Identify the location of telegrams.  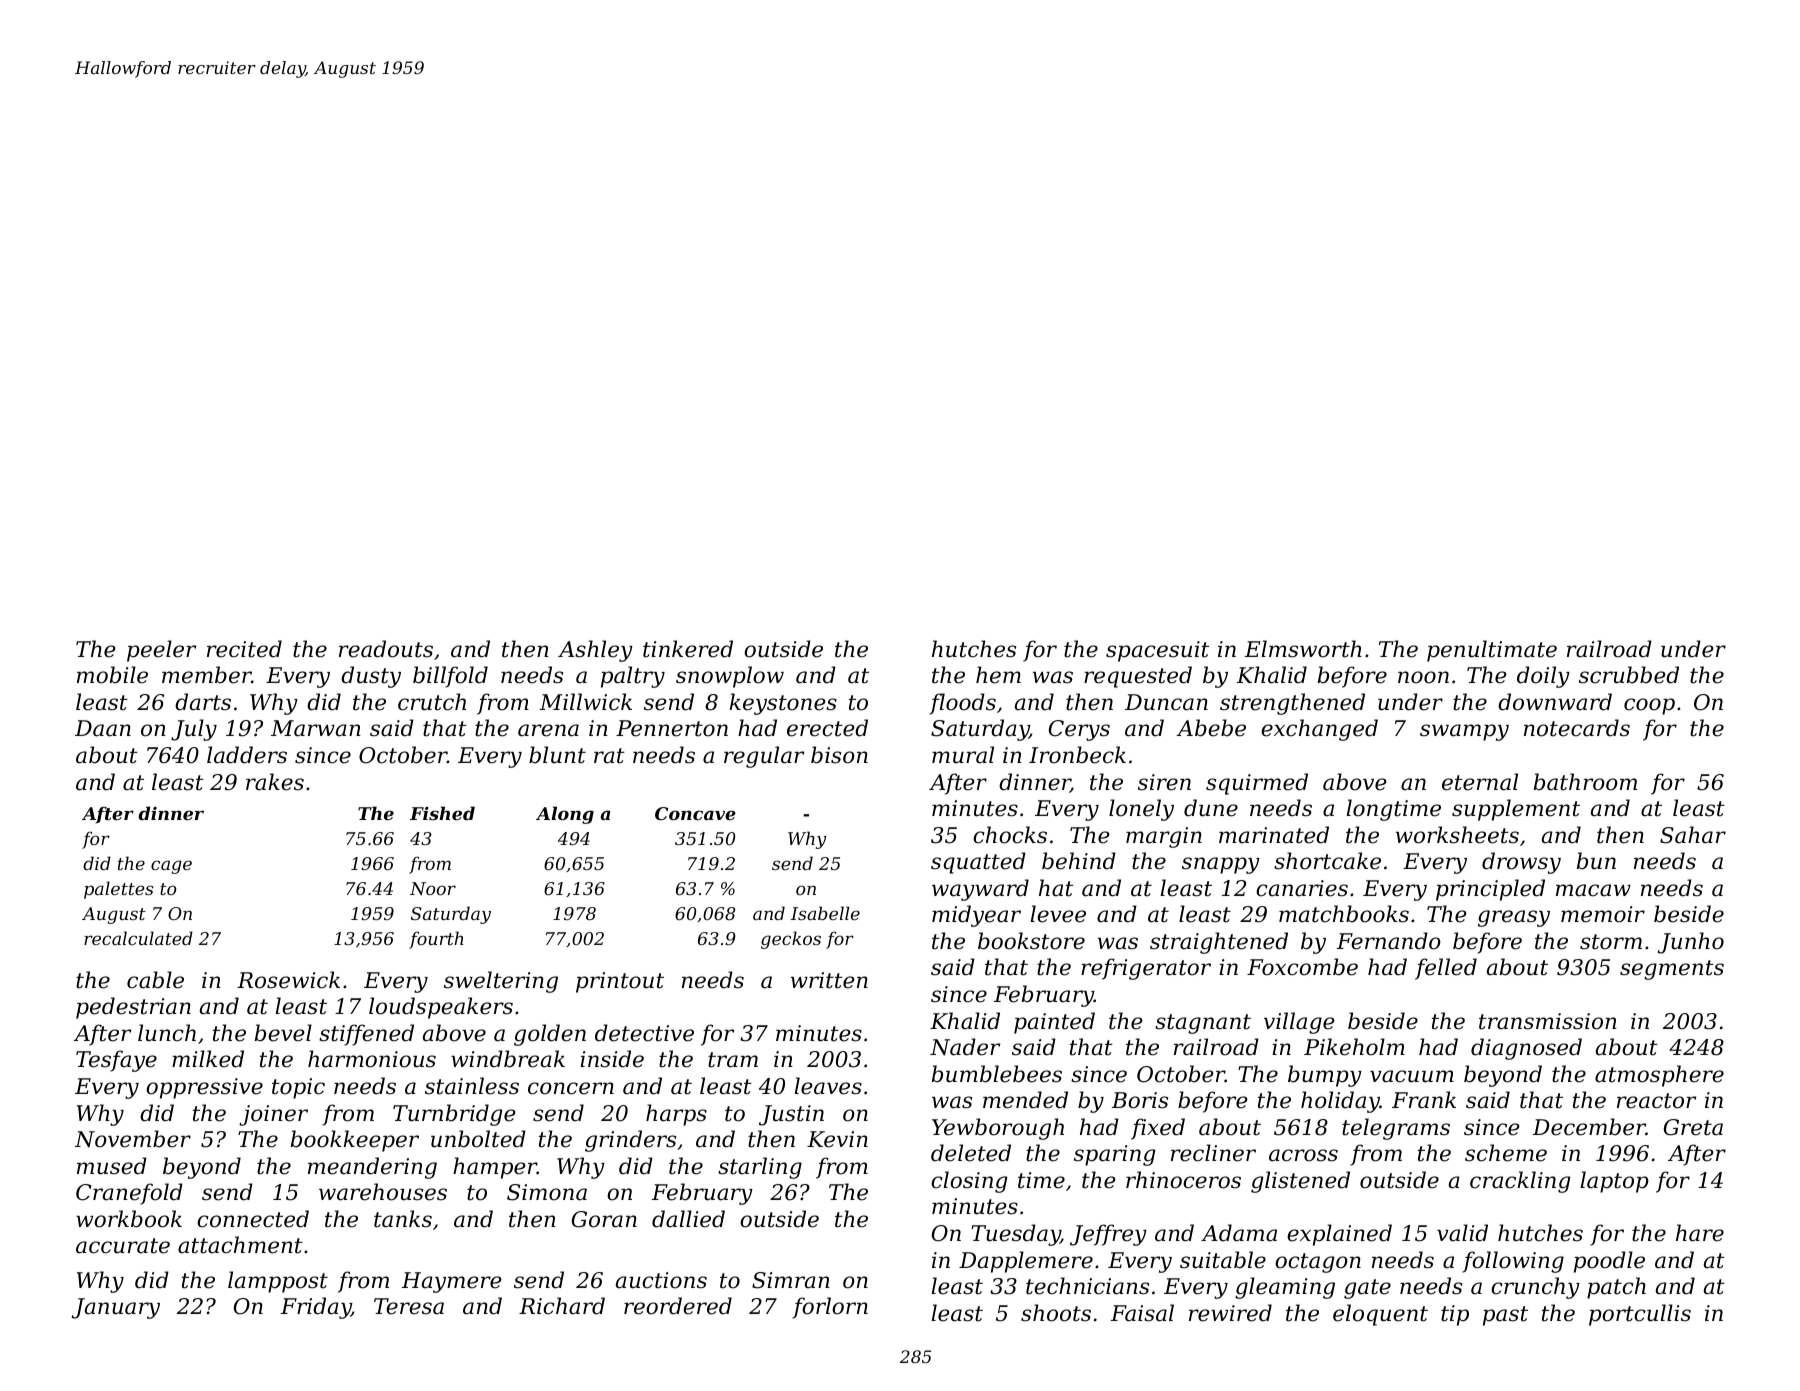
(1396, 1129).
